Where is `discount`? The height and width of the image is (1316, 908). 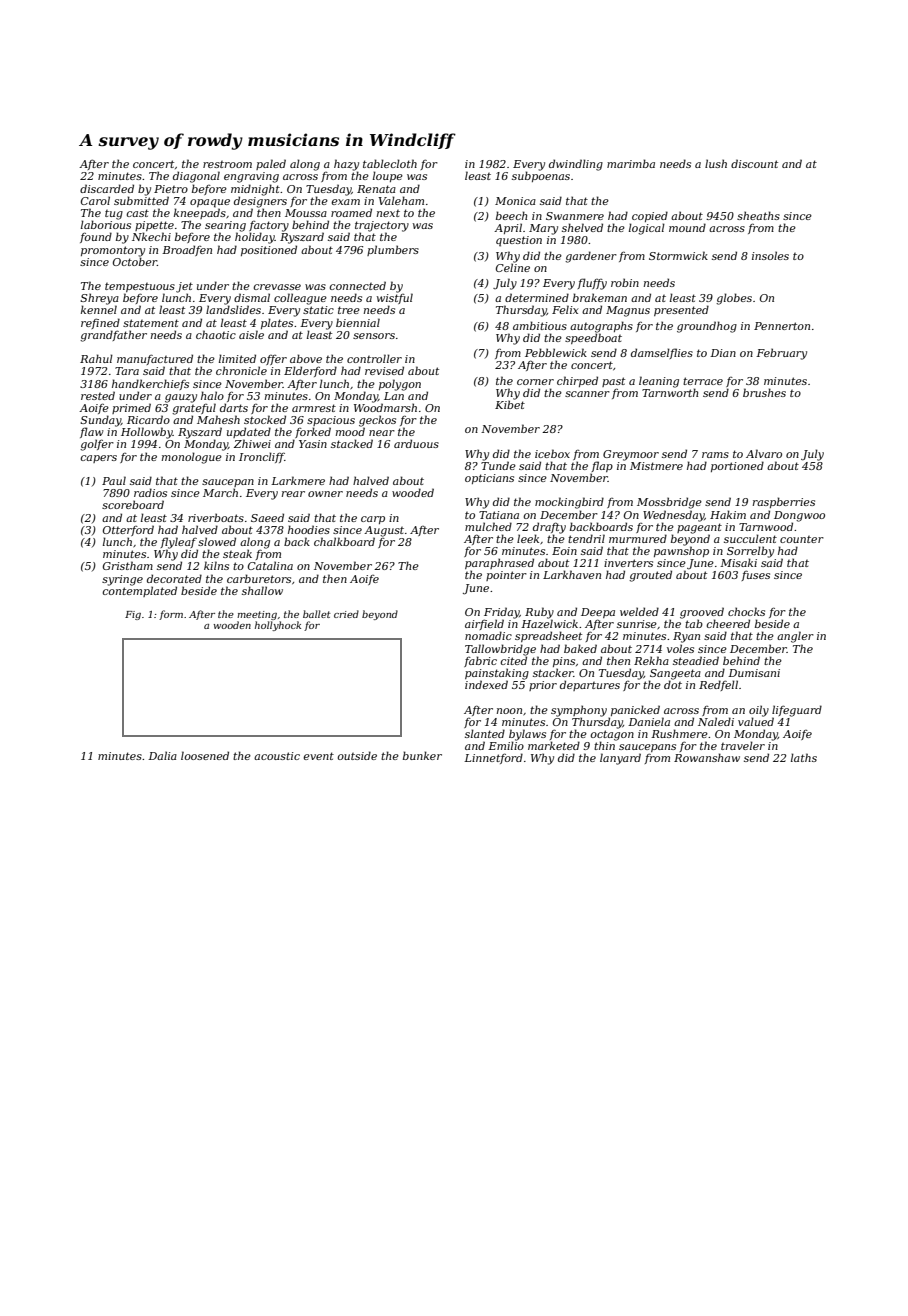 discount is located at coordinates (754, 163).
